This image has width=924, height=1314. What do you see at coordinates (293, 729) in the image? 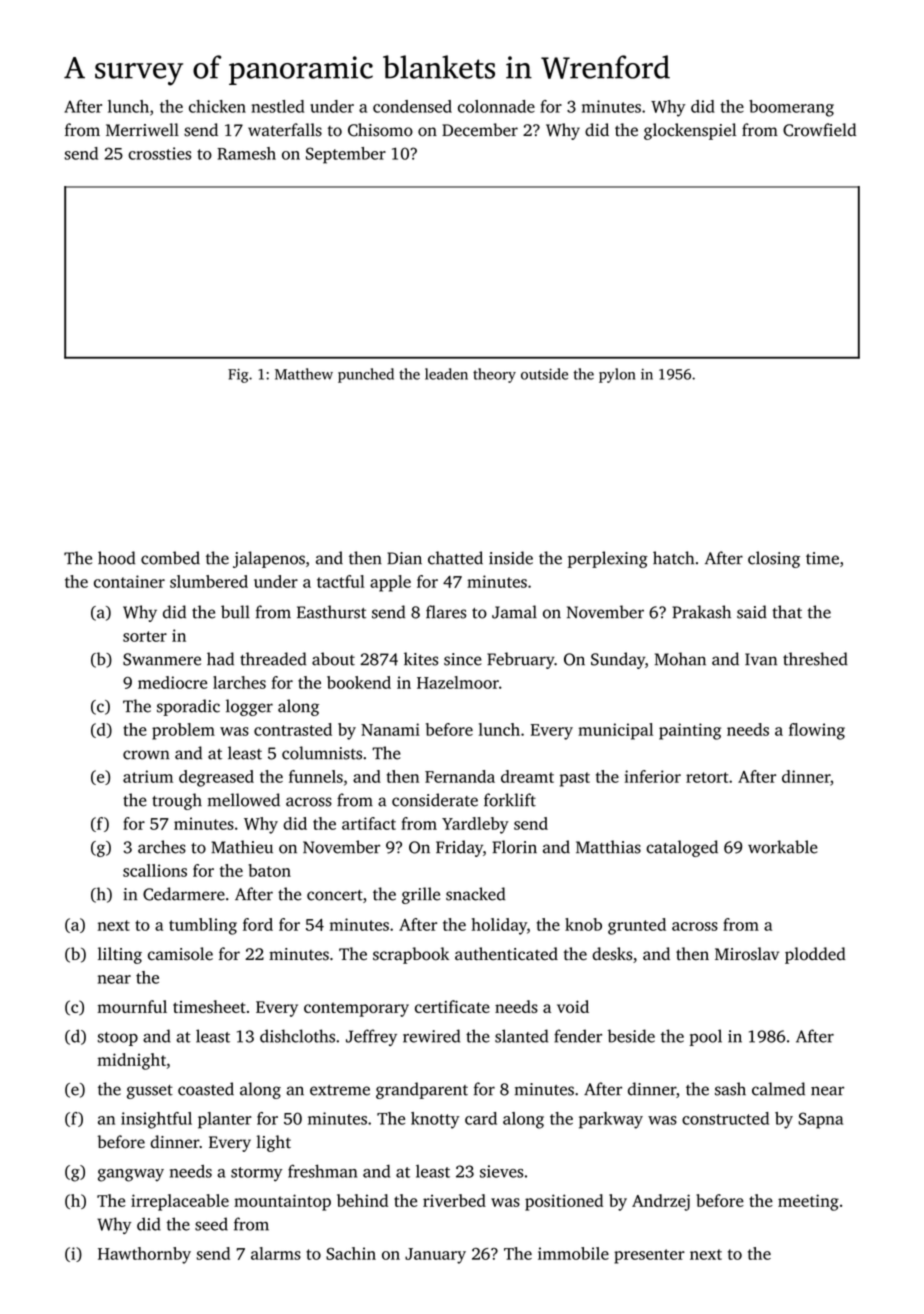
I see `contrasted` at bounding box center [293, 729].
